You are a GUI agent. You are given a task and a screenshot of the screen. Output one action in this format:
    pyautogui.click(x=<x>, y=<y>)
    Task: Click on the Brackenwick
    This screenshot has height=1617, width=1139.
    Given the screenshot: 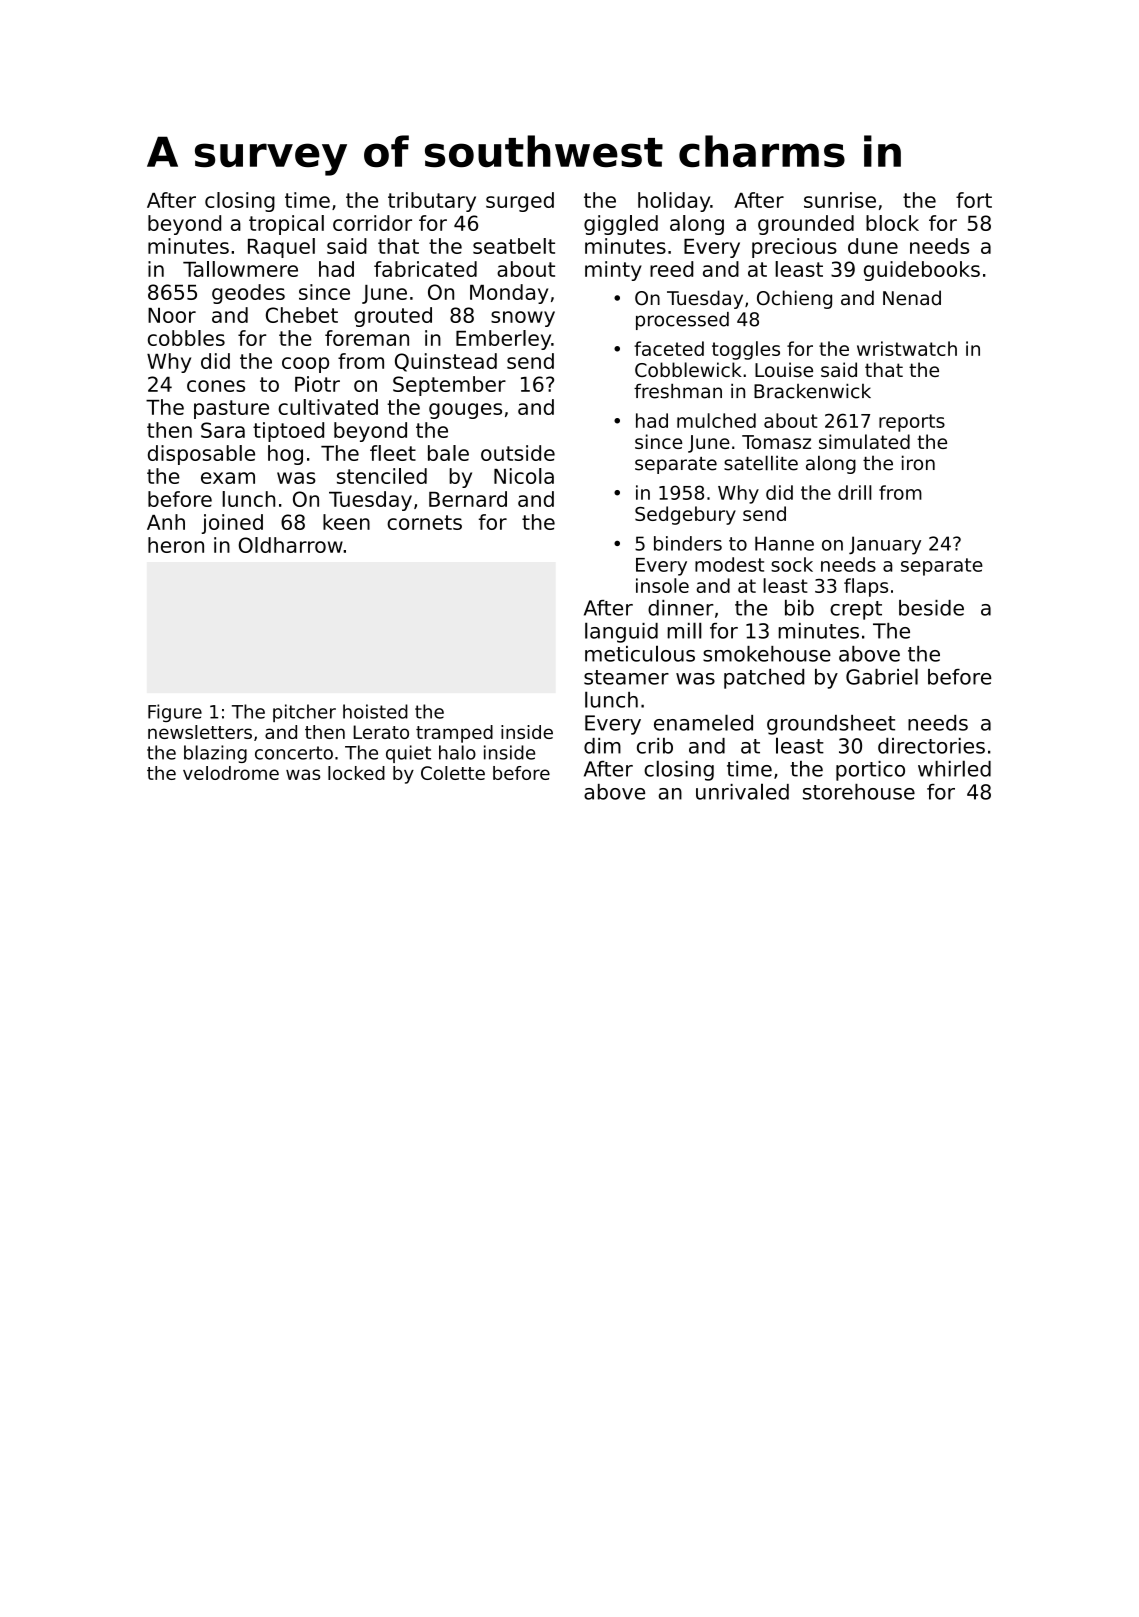 What is the action you would take?
    pyautogui.click(x=812, y=391)
